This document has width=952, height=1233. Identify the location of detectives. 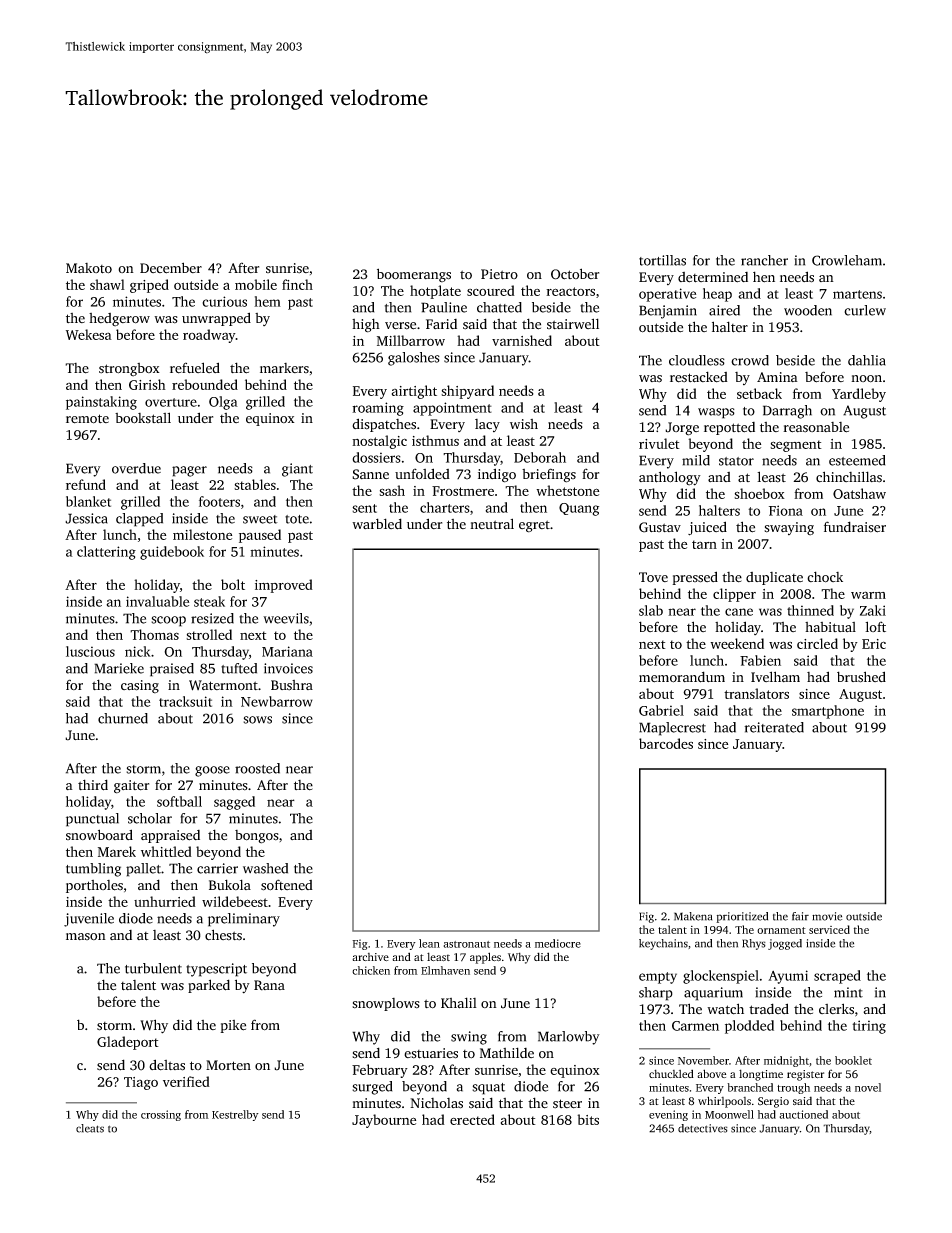
(703, 1128).
